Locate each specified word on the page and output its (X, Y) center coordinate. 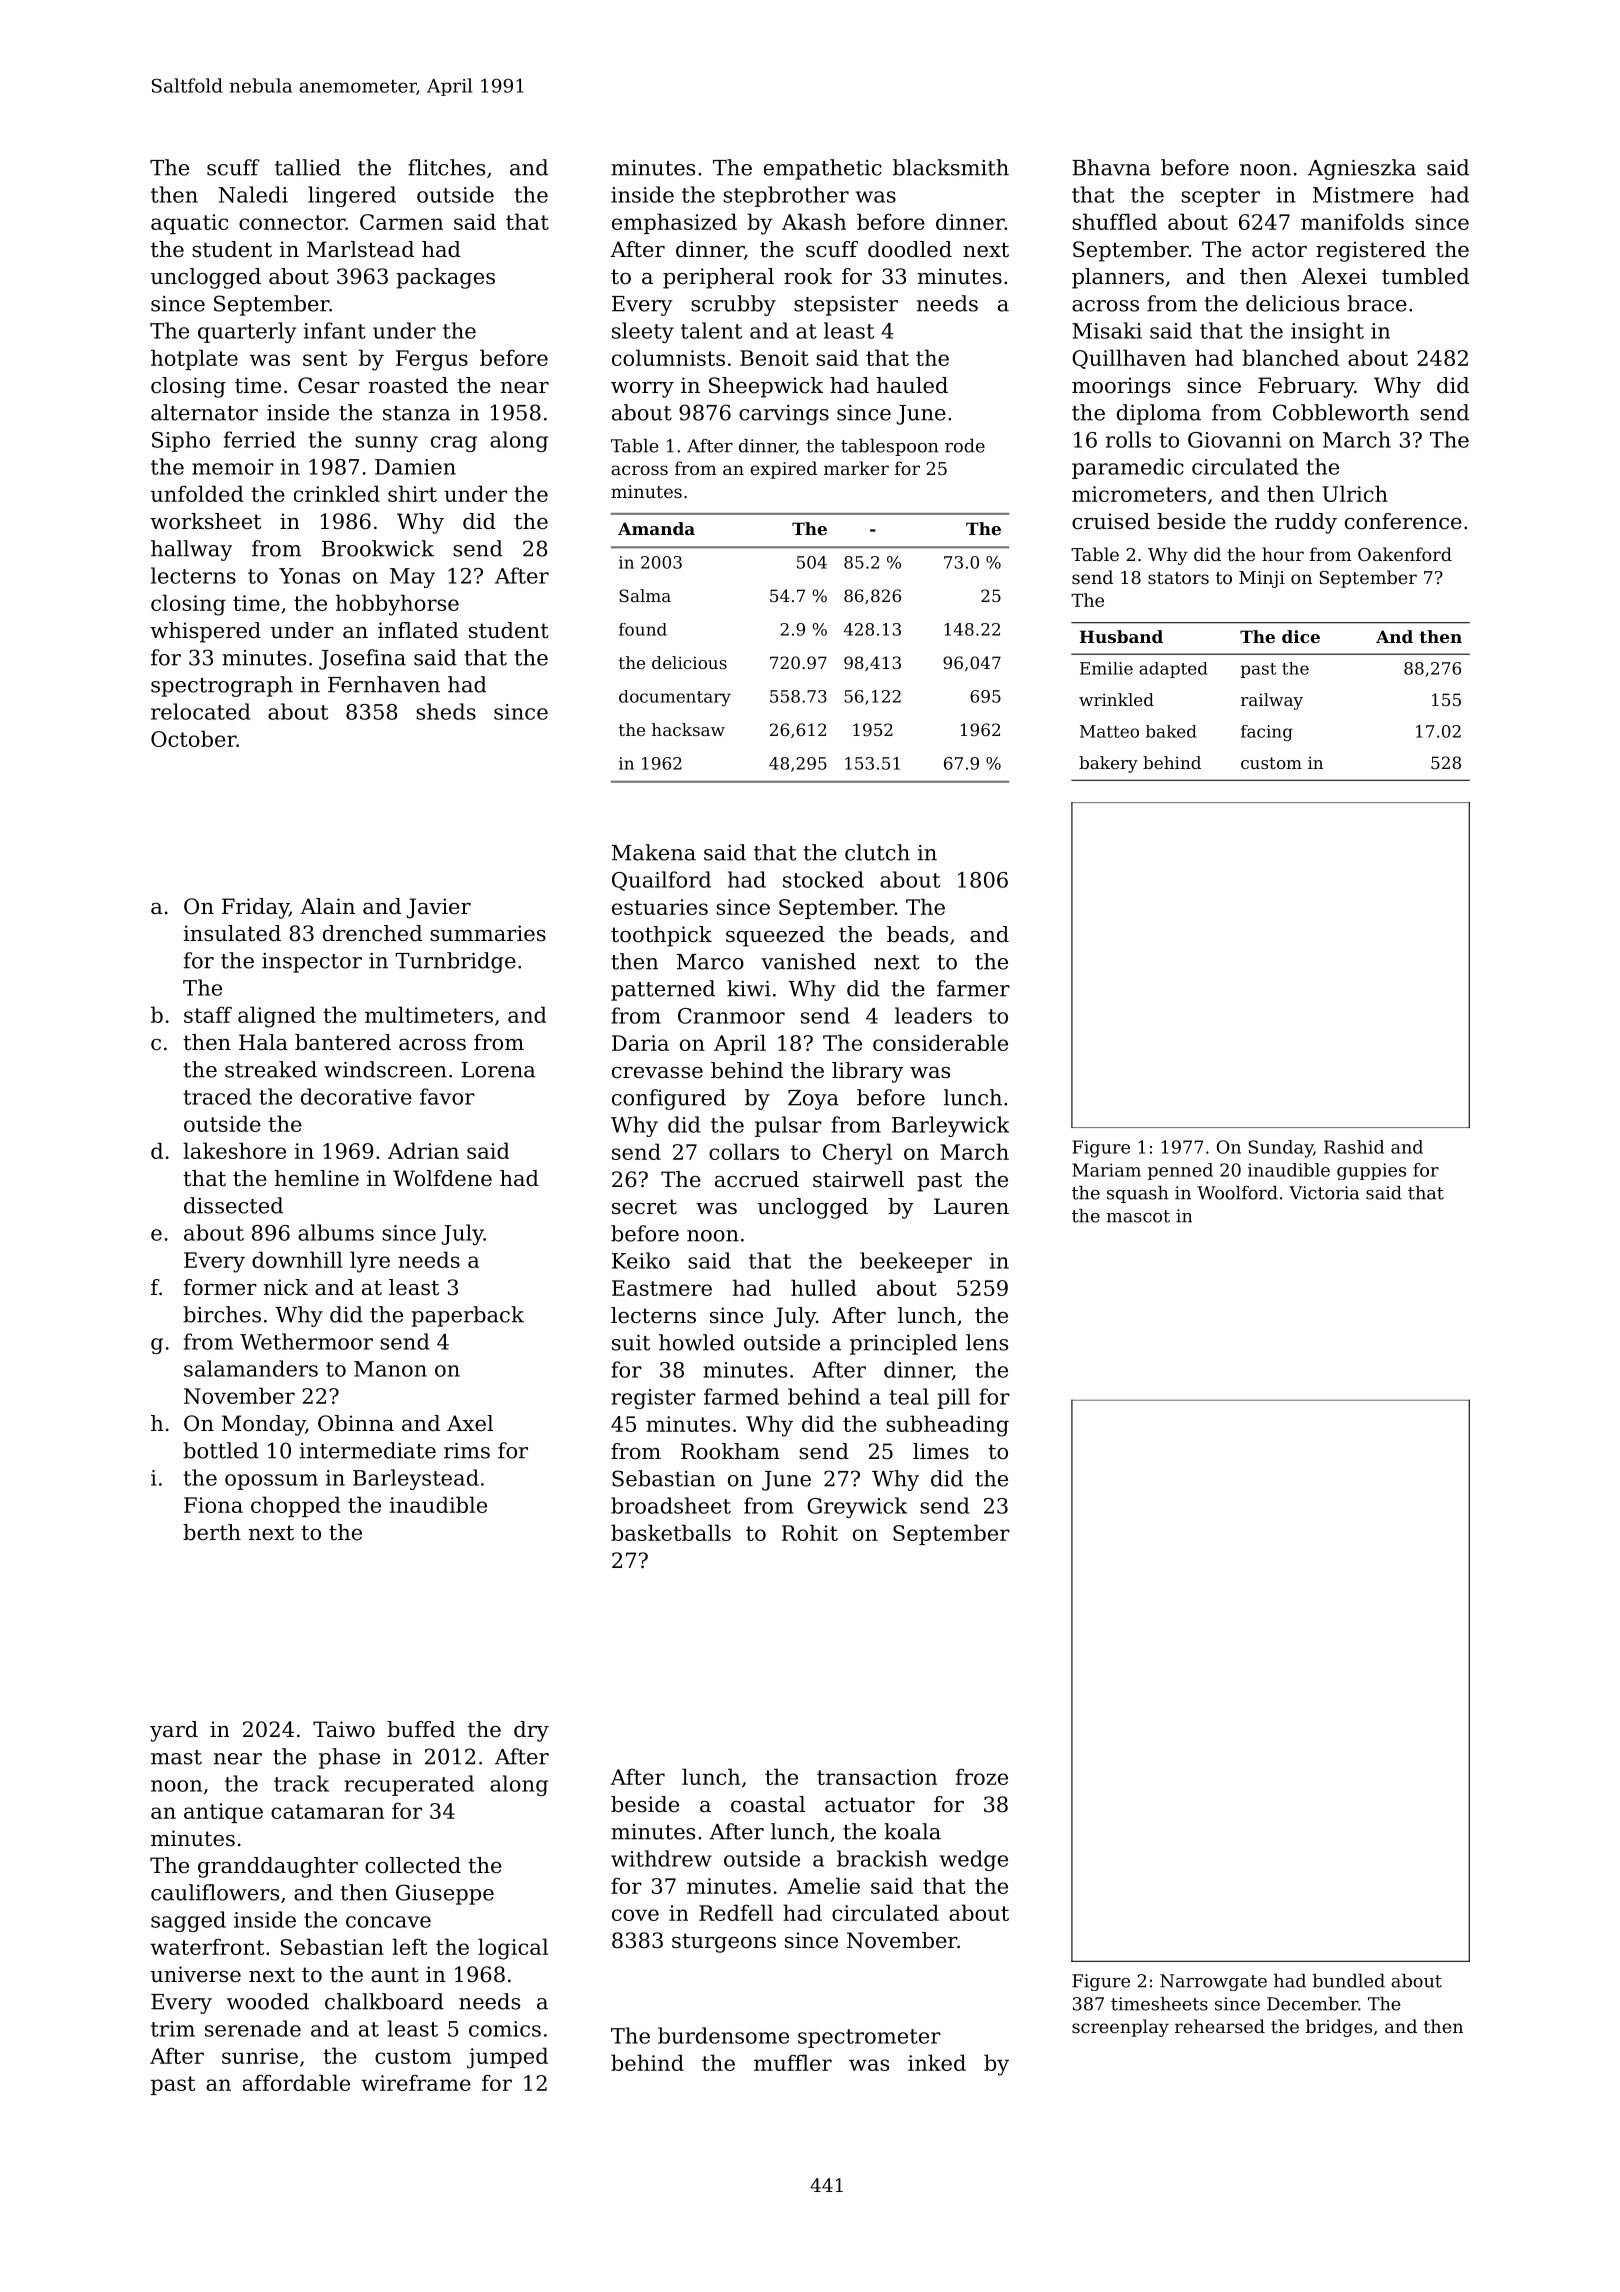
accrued (757, 1179)
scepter (1220, 197)
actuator (870, 1805)
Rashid (1354, 1147)
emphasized (674, 223)
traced (217, 1096)
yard (174, 1731)
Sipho (181, 441)
